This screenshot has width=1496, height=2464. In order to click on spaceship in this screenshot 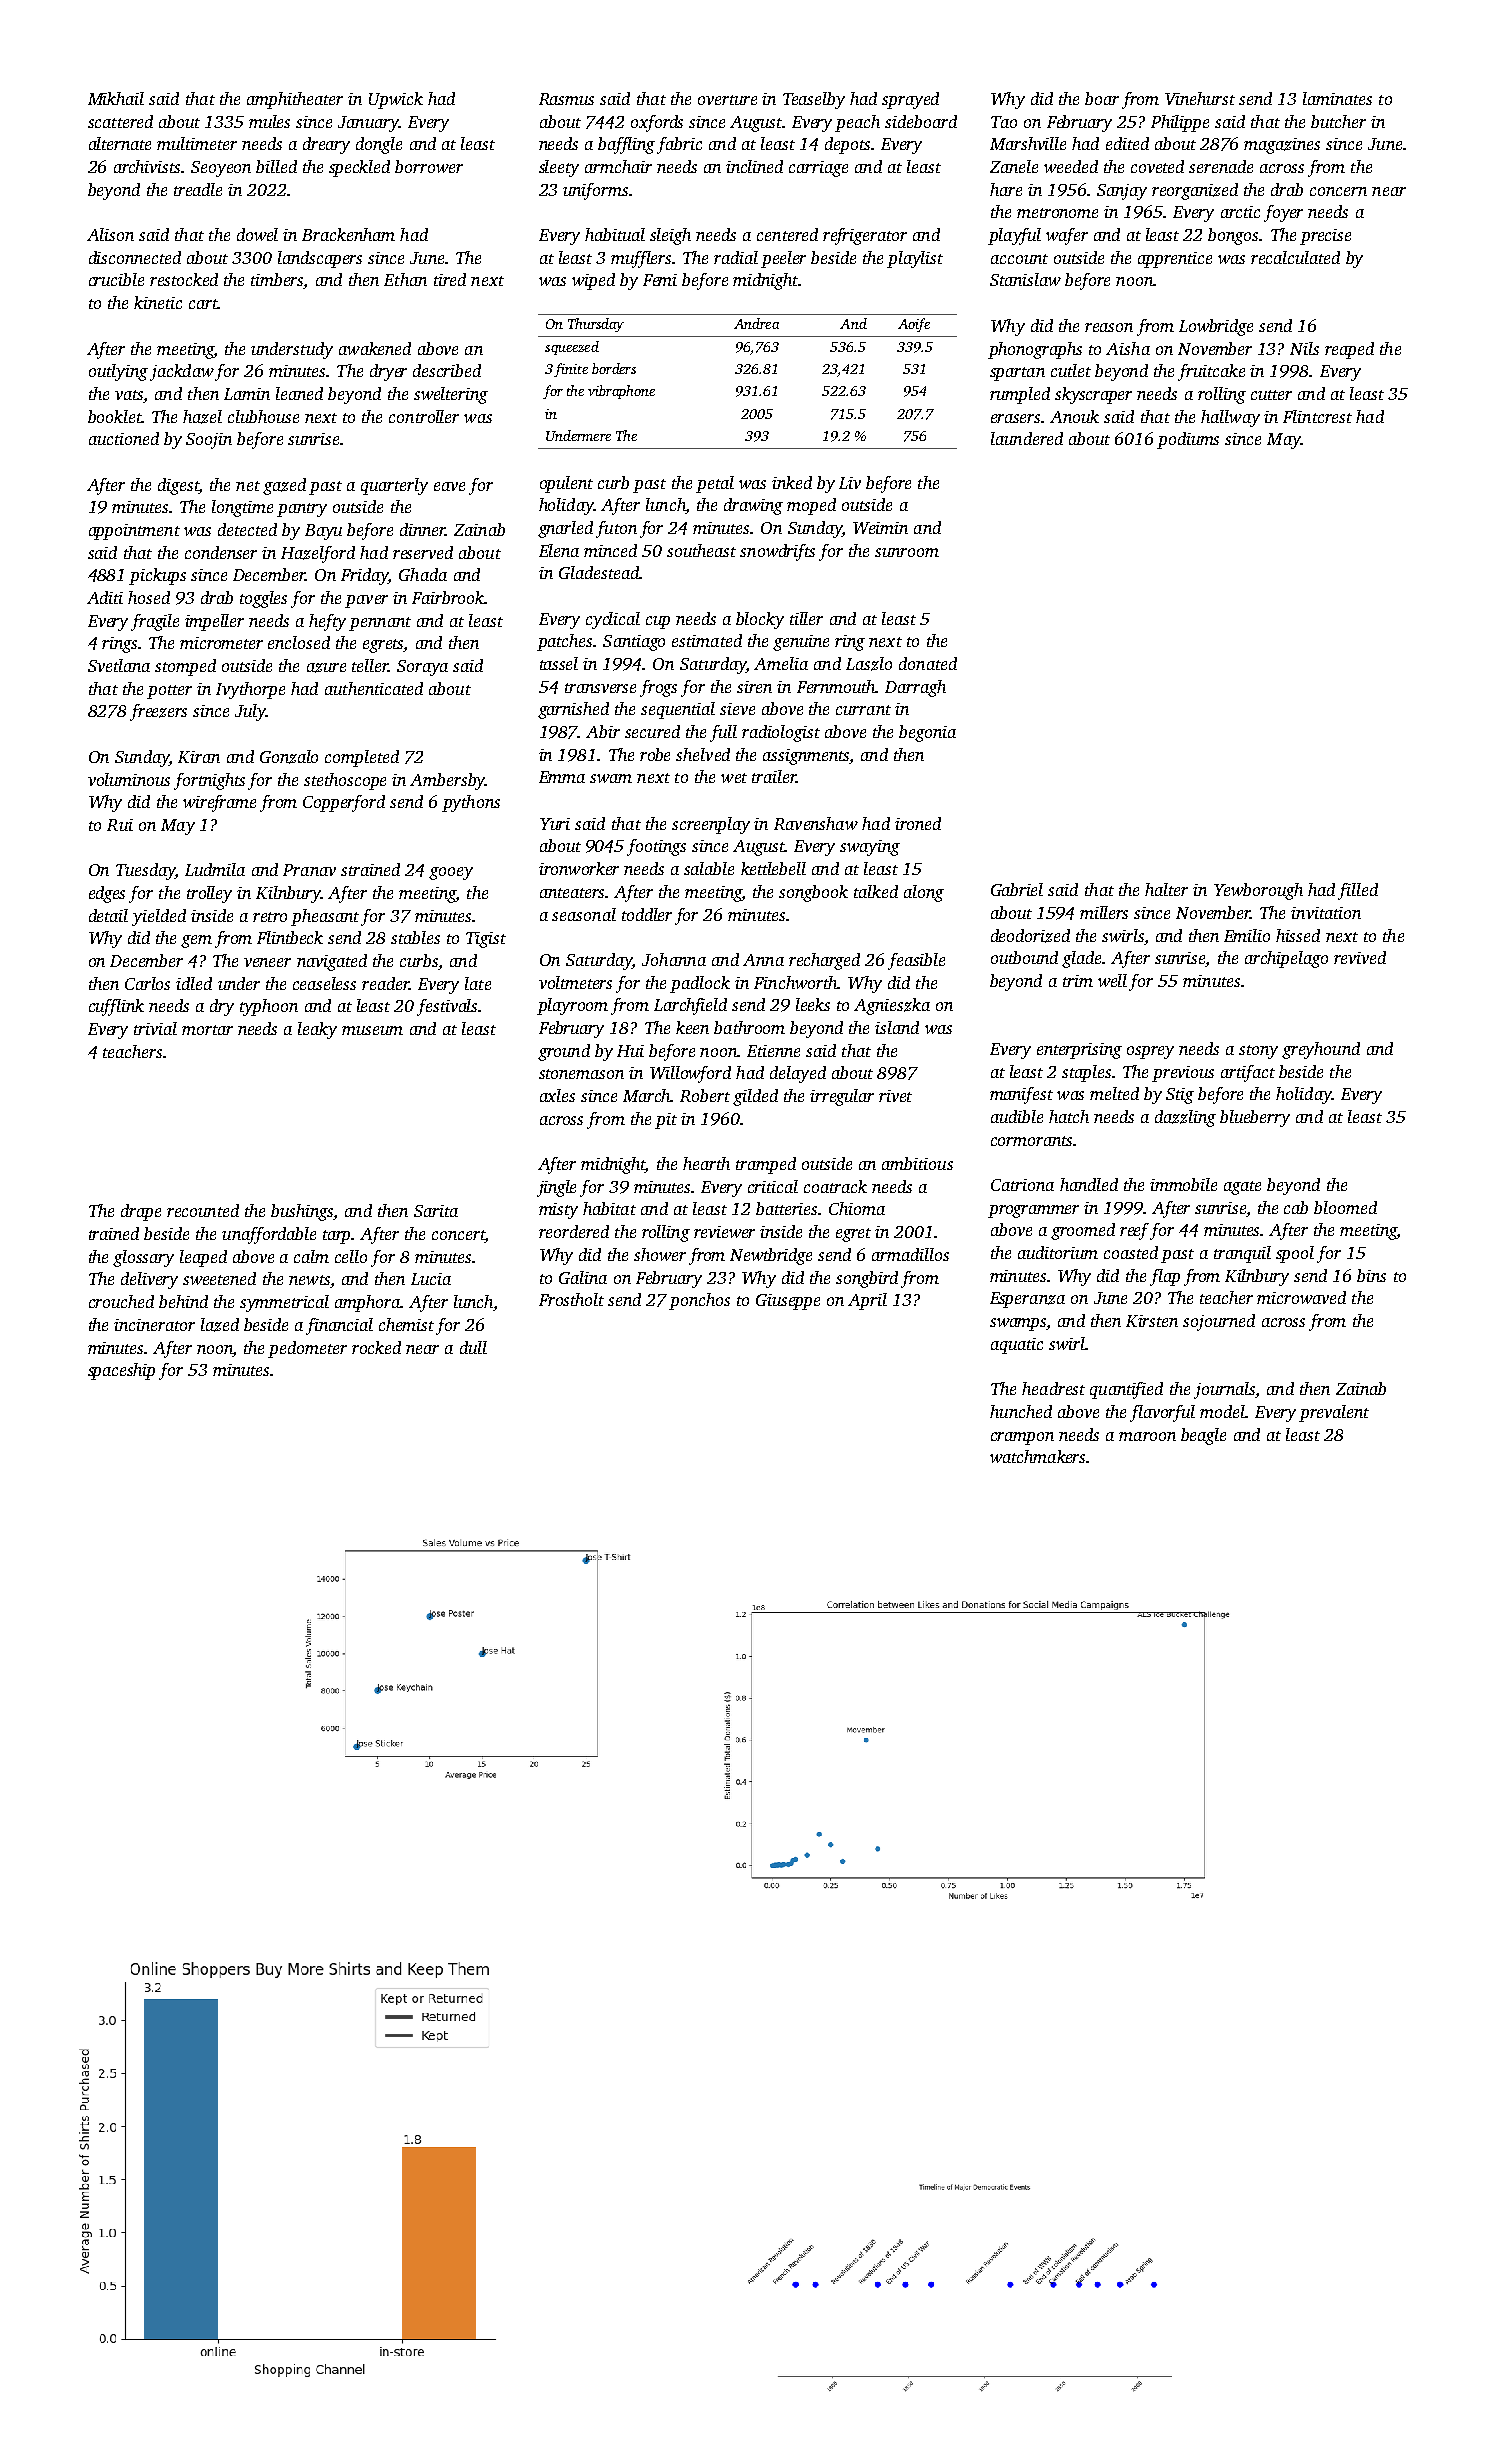, I will do `click(121, 1371)`.
